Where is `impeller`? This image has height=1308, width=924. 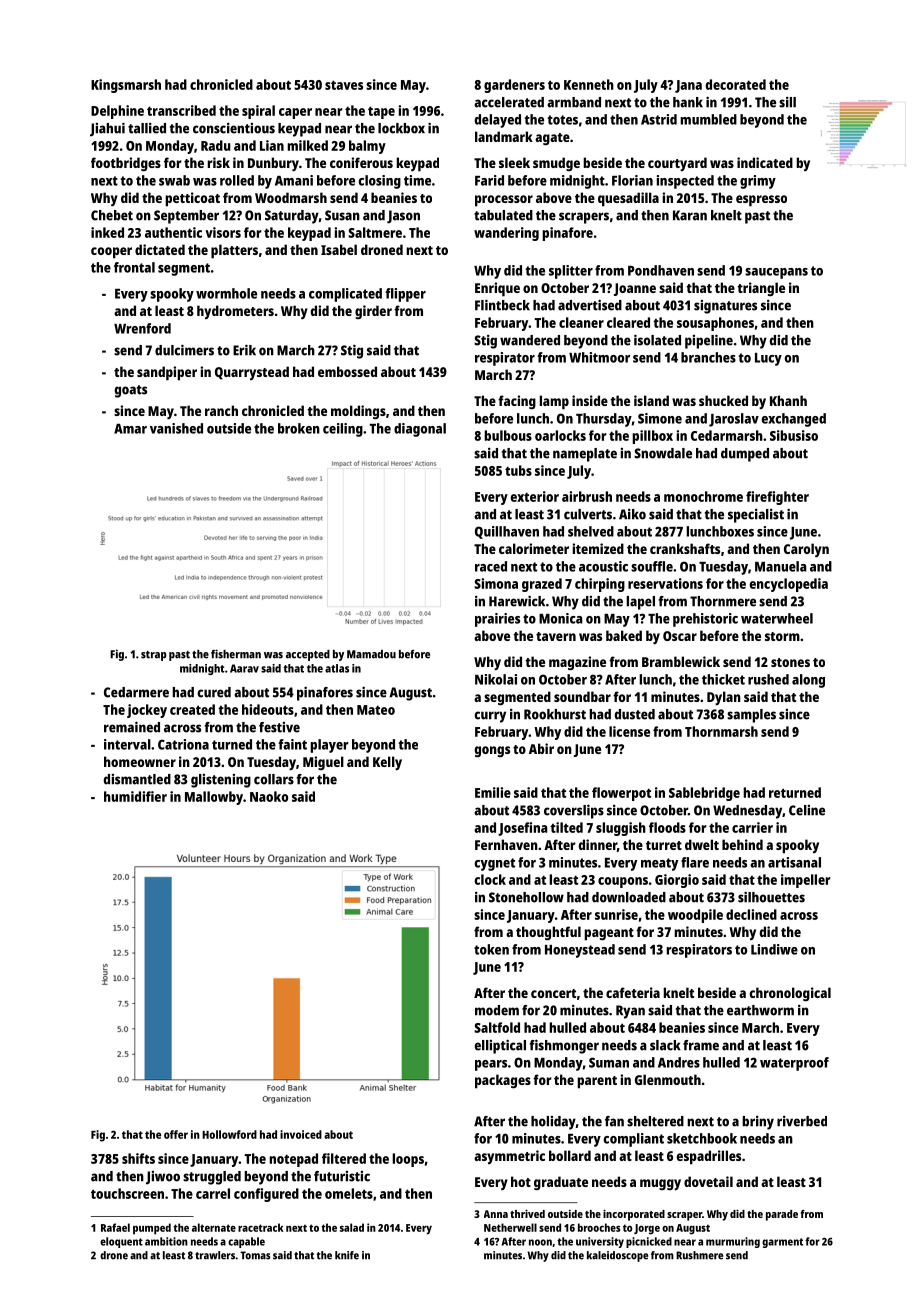
impeller is located at coordinates (806, 881).
